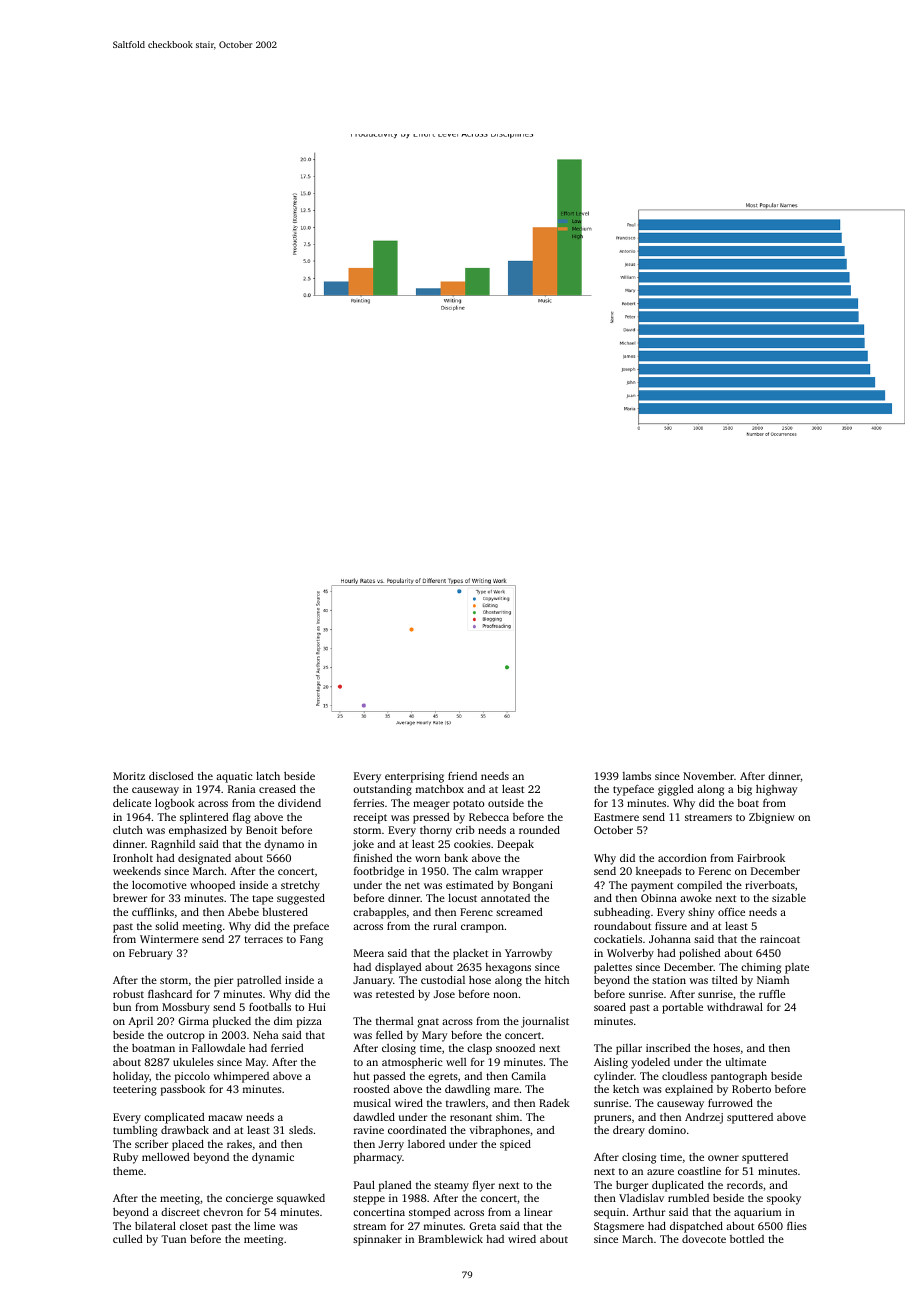 The height and width of the page is (1308, 924). Describe the element at coordinates (462, 776) in the page. I see `friend` at that location.
